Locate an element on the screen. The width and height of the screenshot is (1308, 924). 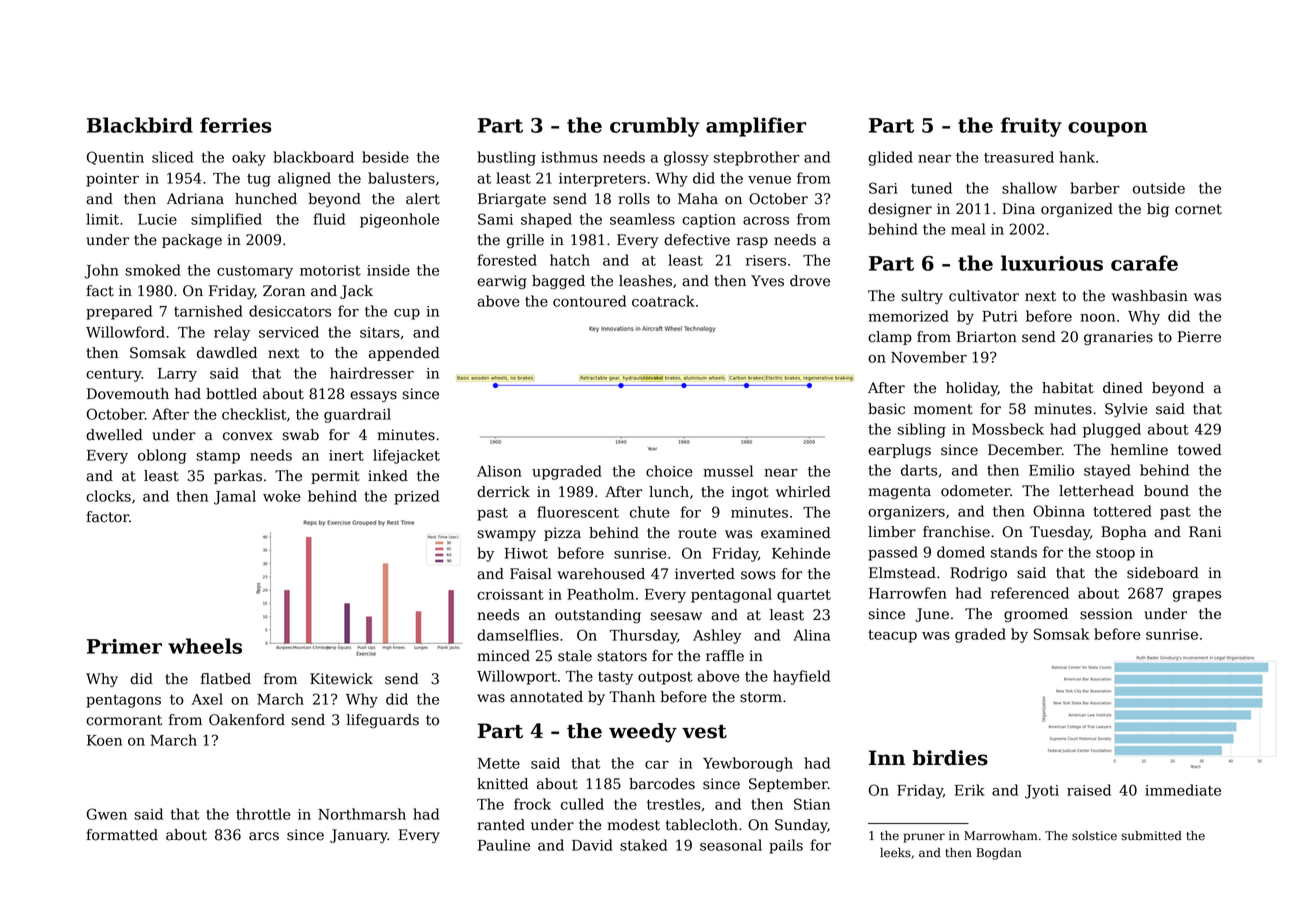
carafe is located at coordinates (1144, 263).
